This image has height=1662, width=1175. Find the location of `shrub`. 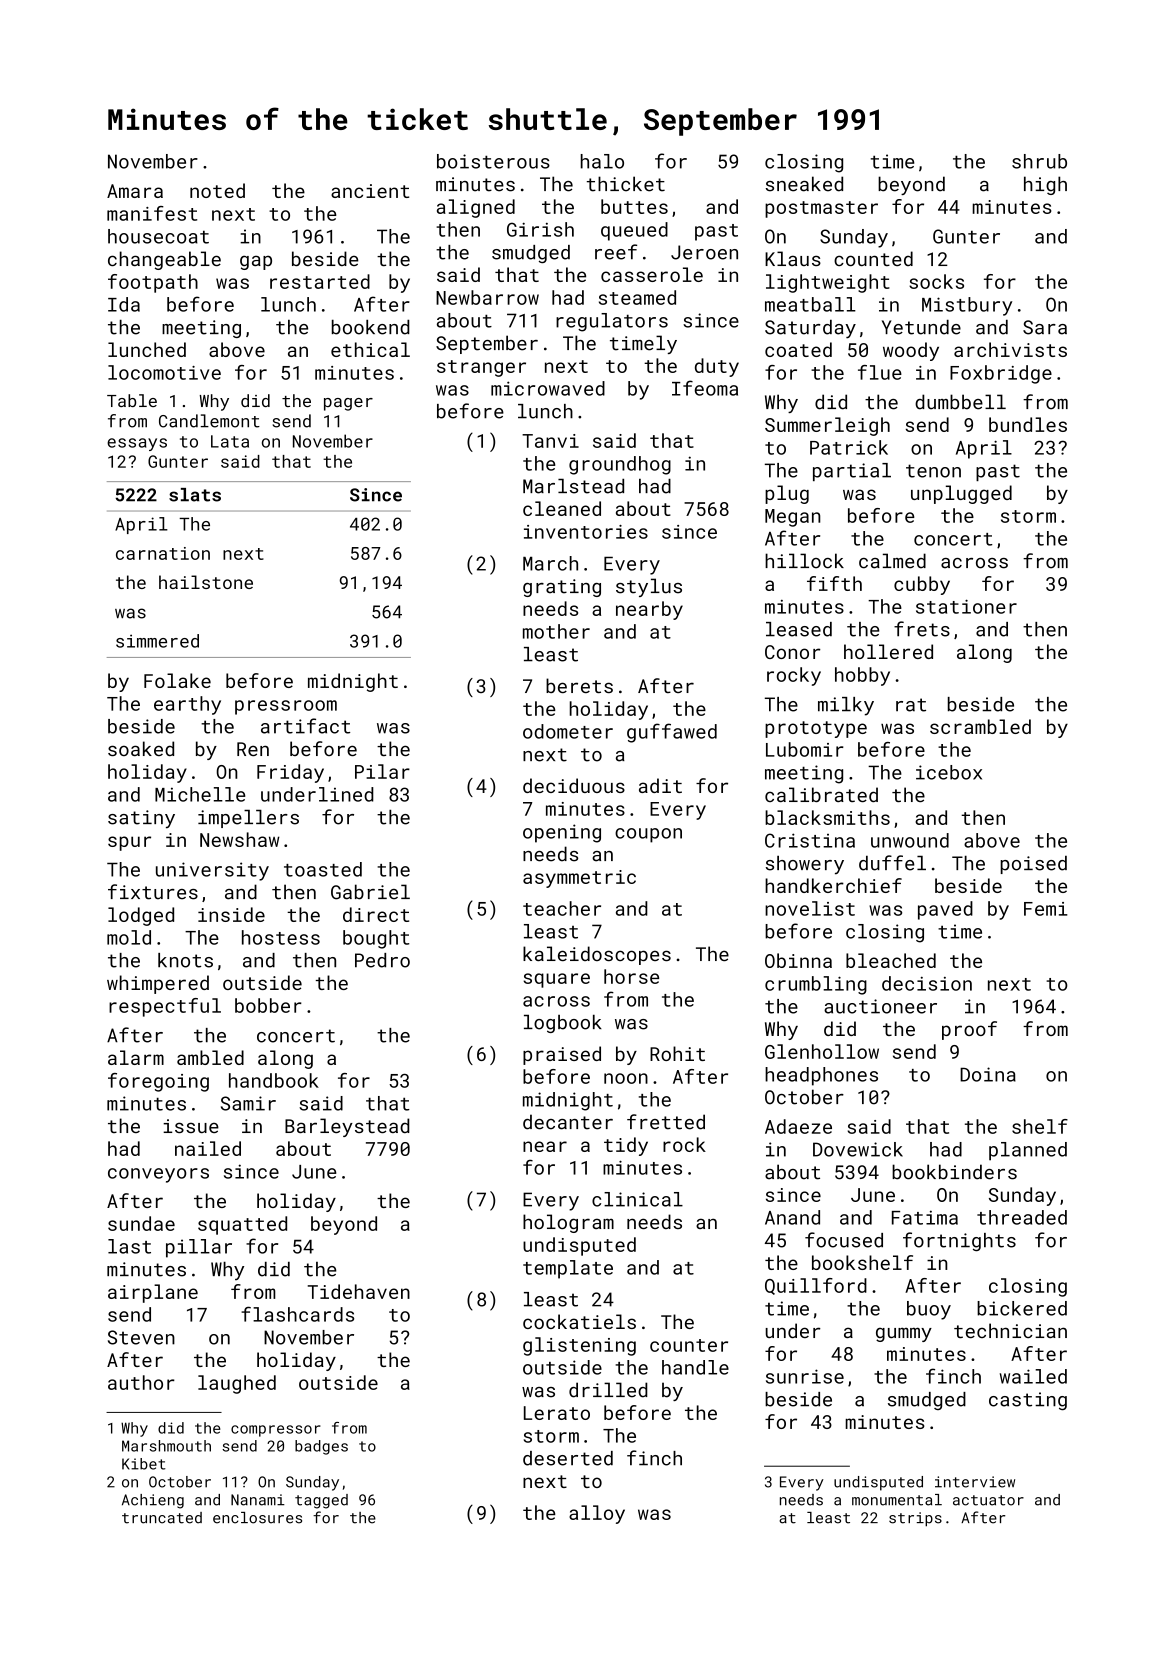

shrub is located at coordinates (1039, 161).
